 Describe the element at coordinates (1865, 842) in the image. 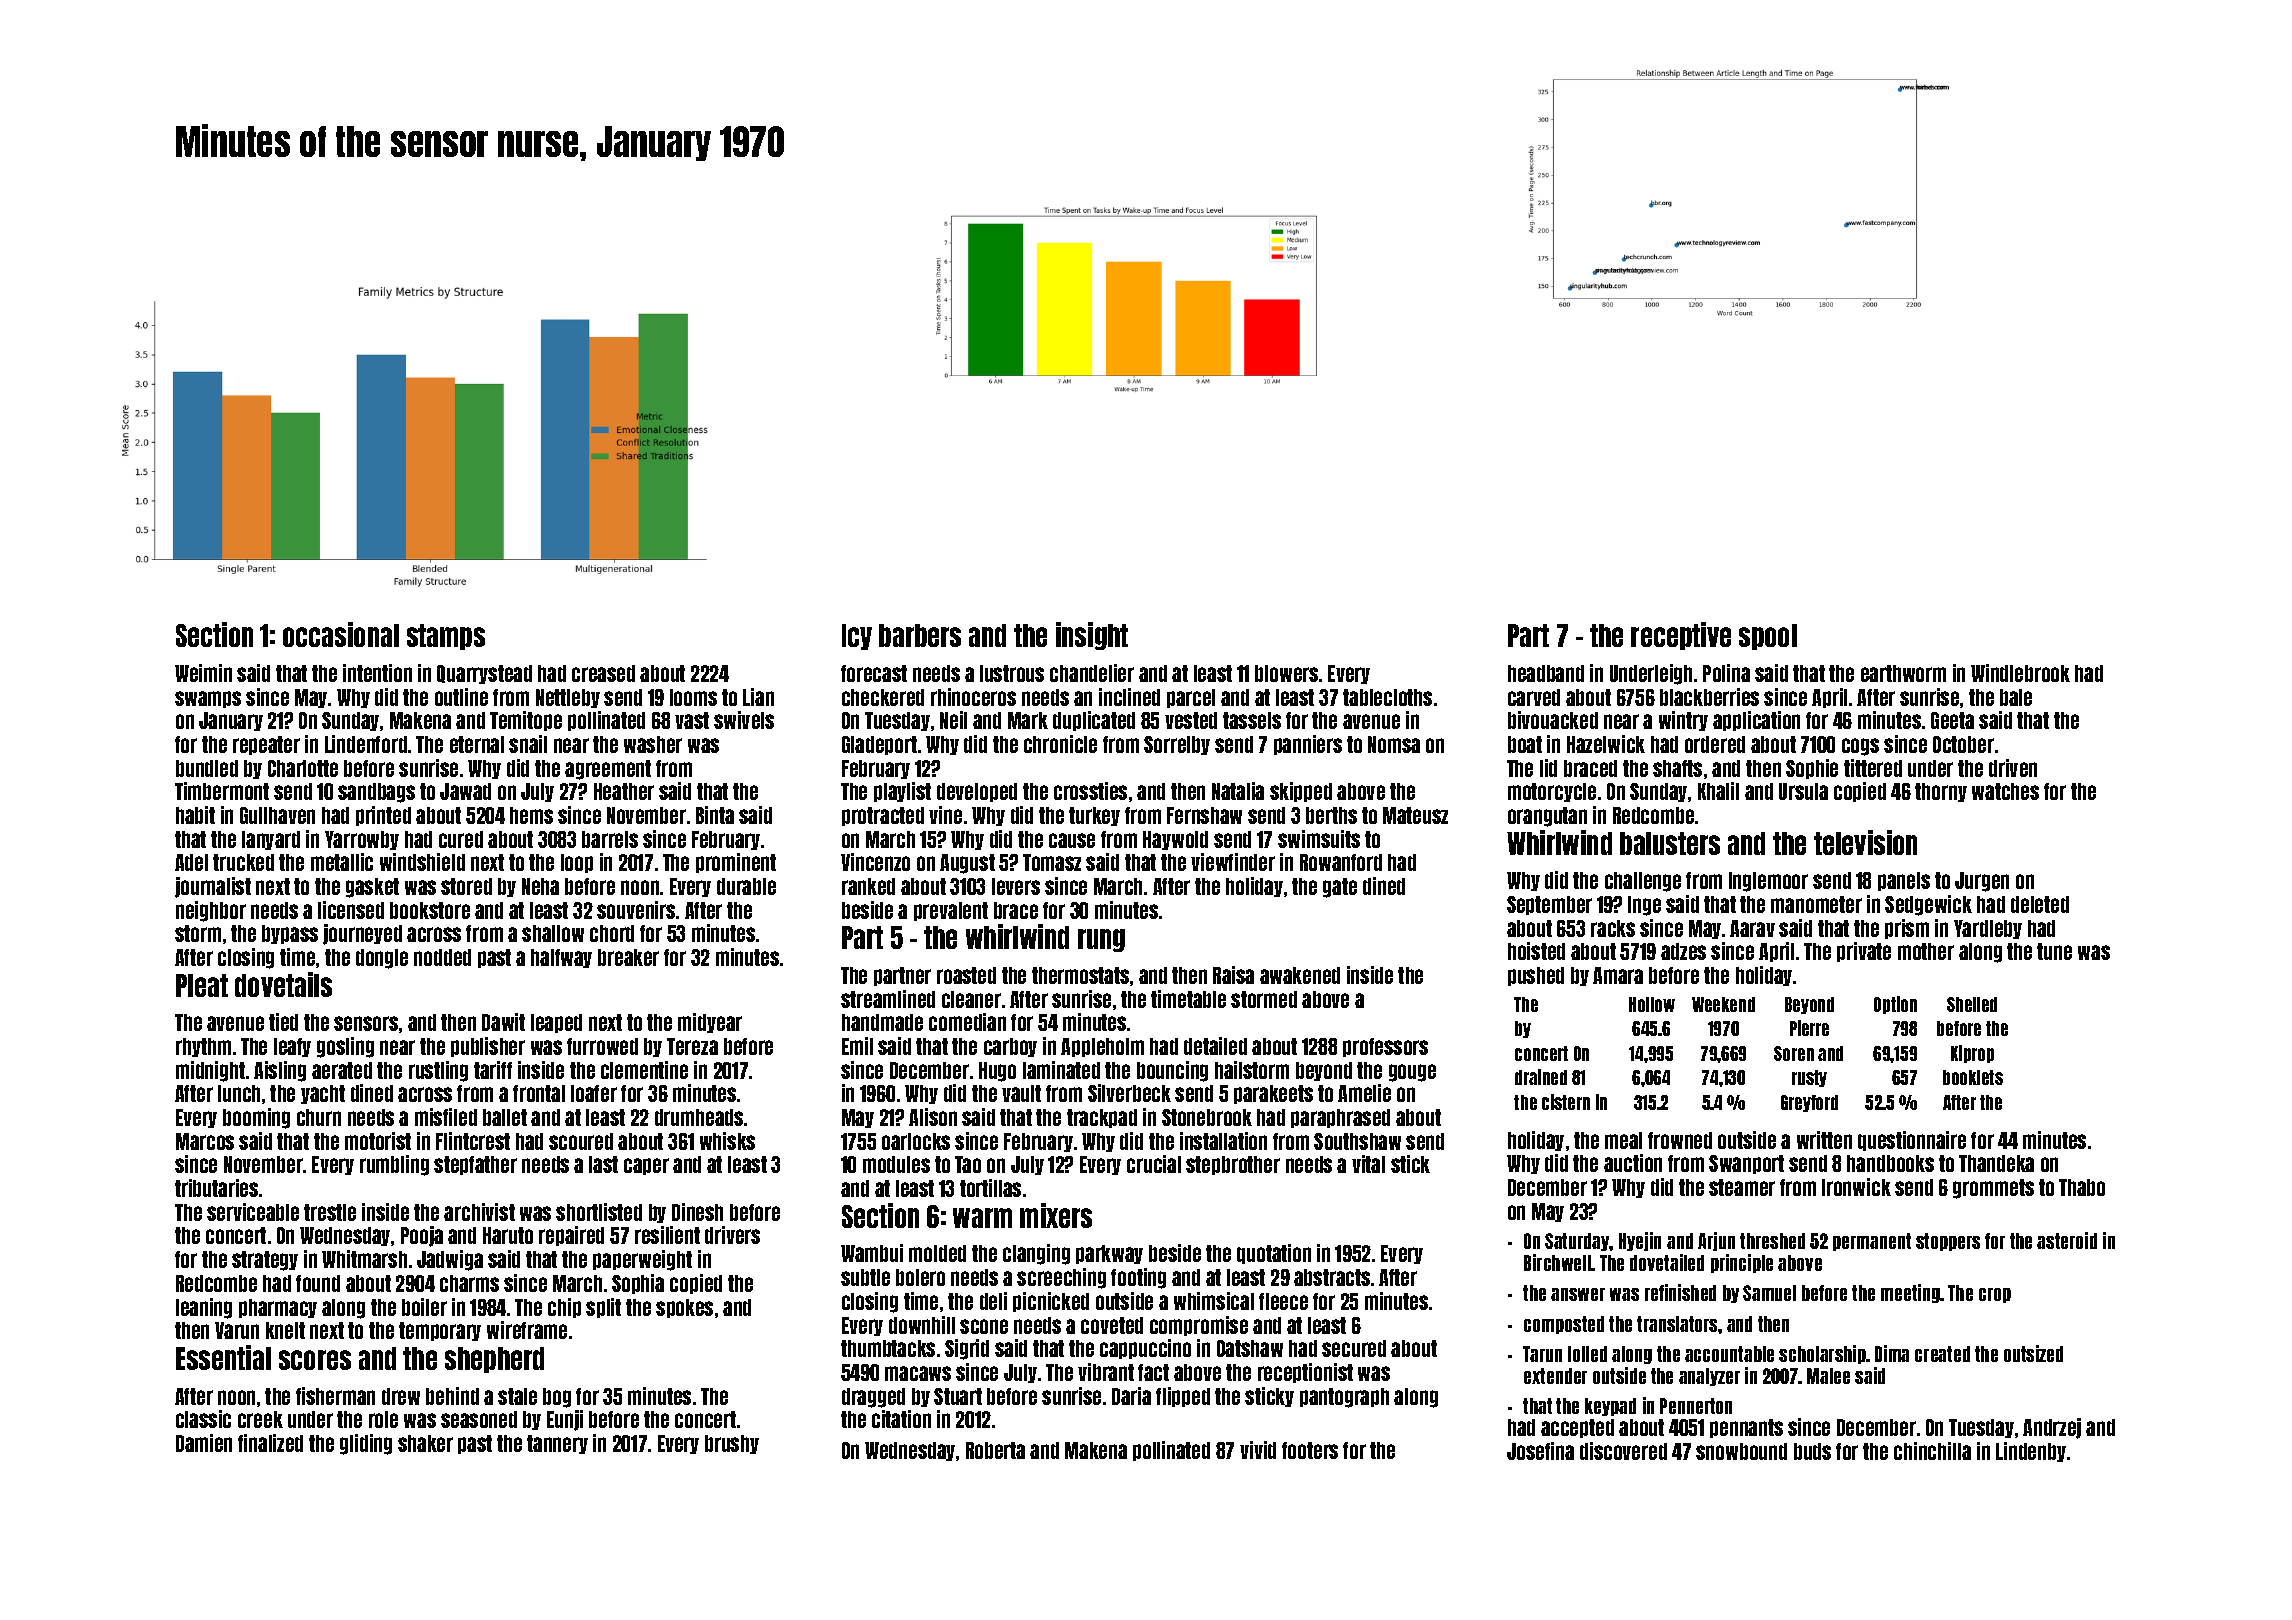

I see `television` at that location.
